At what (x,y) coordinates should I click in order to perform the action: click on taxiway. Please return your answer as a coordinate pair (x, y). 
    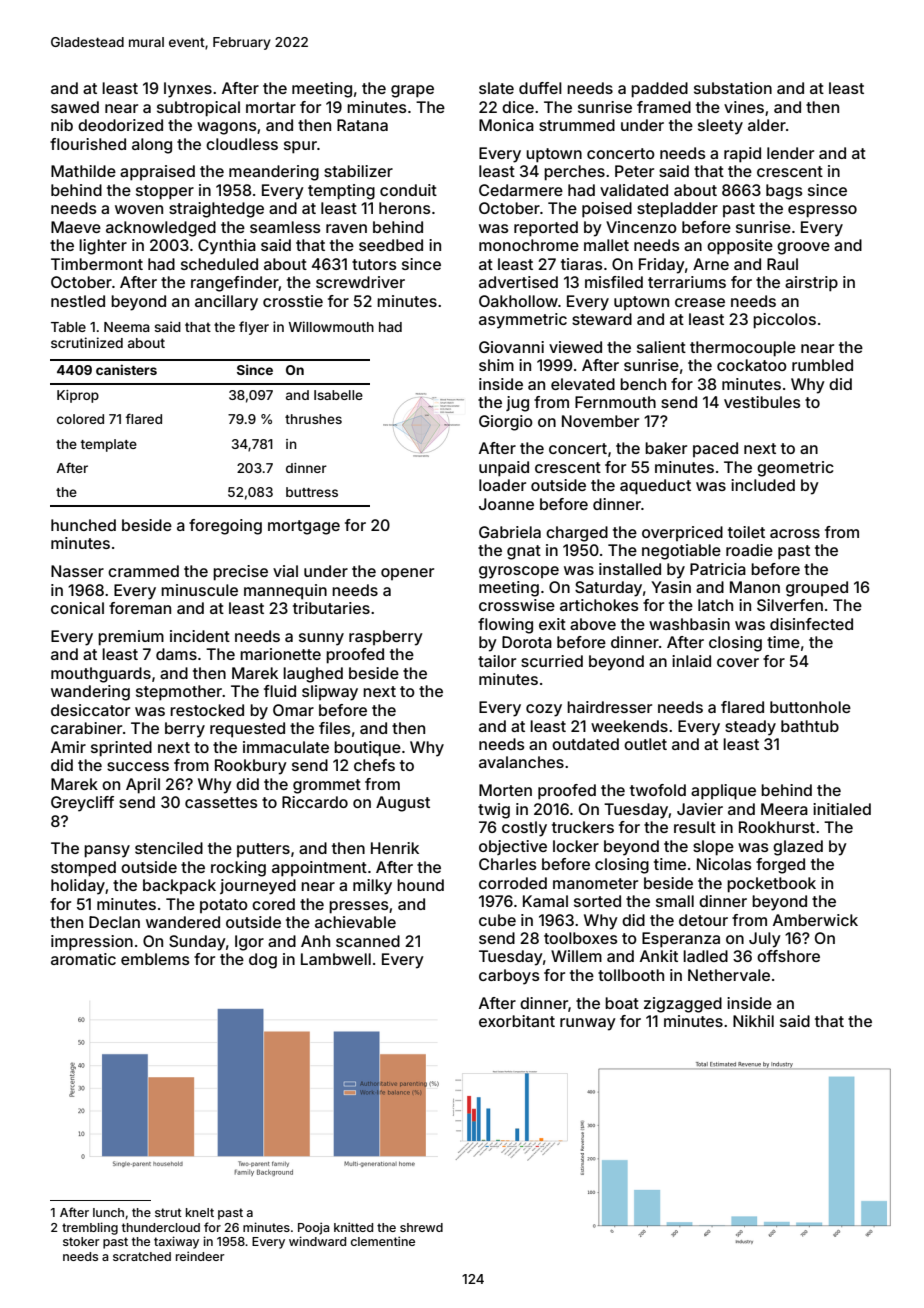
    Looking at the image, I should click on (176, 1242).
